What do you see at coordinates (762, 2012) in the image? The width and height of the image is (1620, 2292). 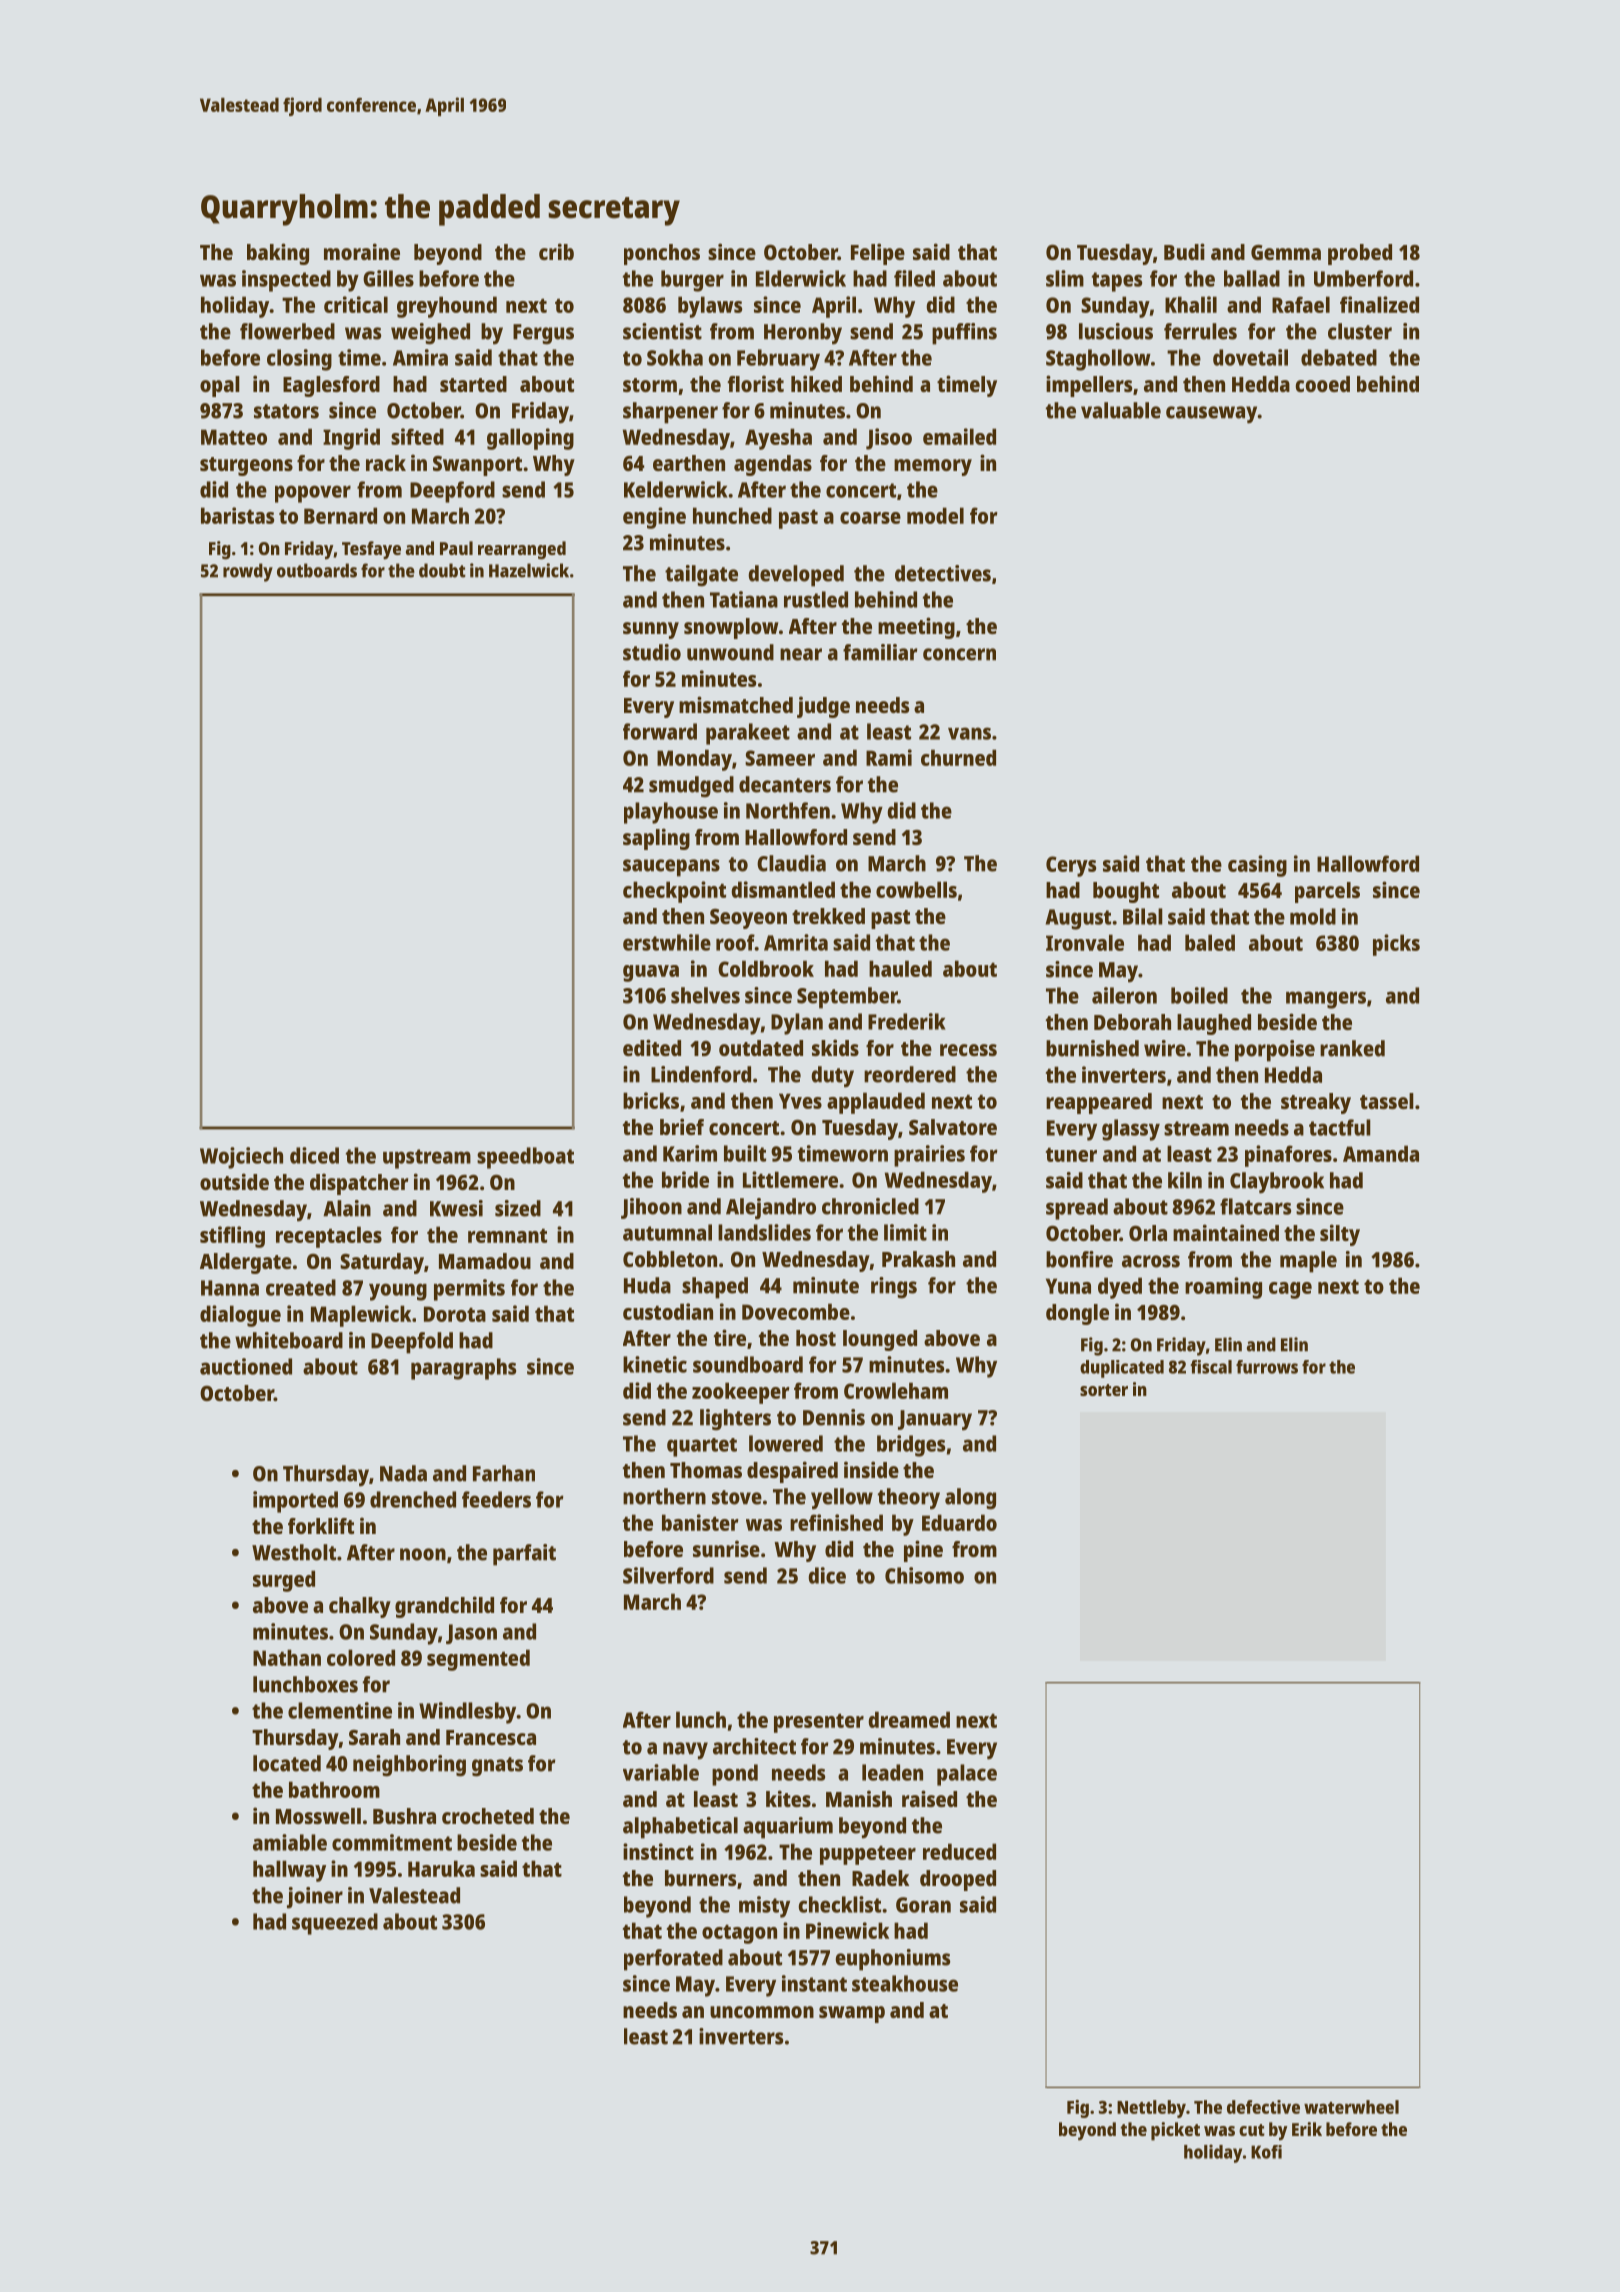 I see `uncommon` at bounding box center [762, 2012].
